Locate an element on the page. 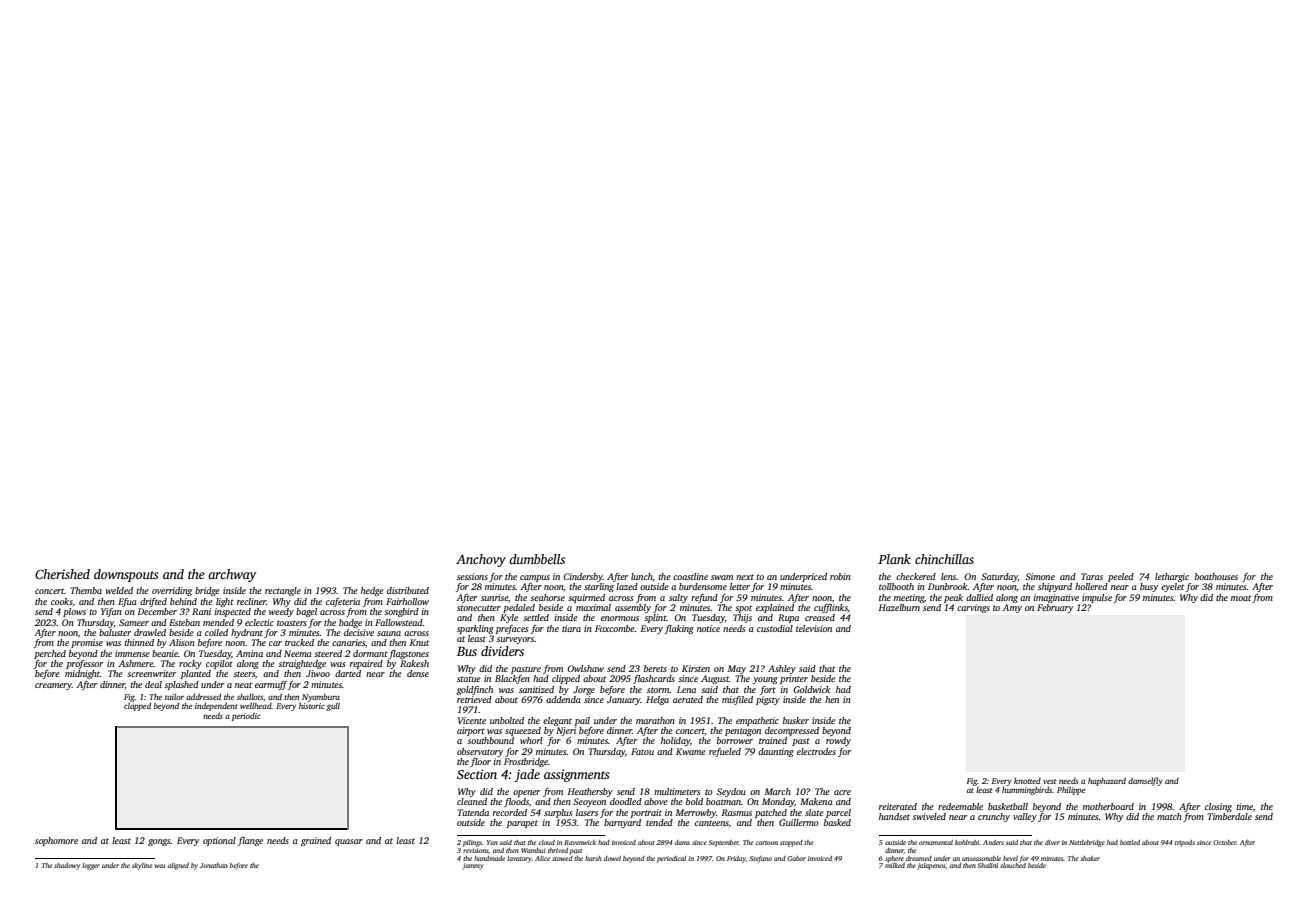 The height and width of the page is (924, 1308). vest is located at coordinates (1050, 781).
